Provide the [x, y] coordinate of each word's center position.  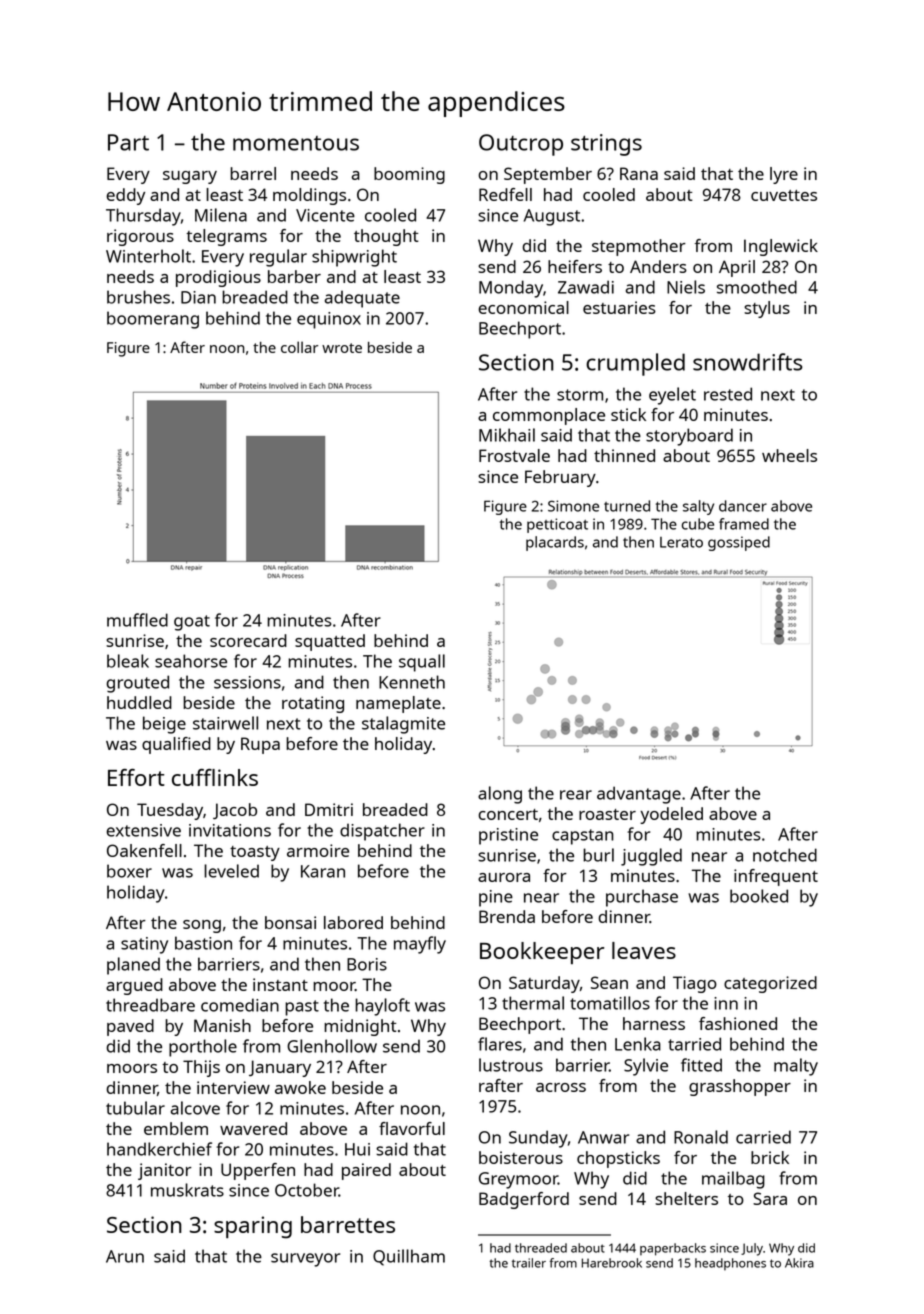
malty [796, 1067]
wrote [342, 348]
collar [299, 347]
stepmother [639, 247]
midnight [360, 1027]
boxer [129, 871]
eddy [125, 196]
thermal [533, 1003]
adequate [362, 299]
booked [759, 896]
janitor [165, 1171]
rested [728, 394]
